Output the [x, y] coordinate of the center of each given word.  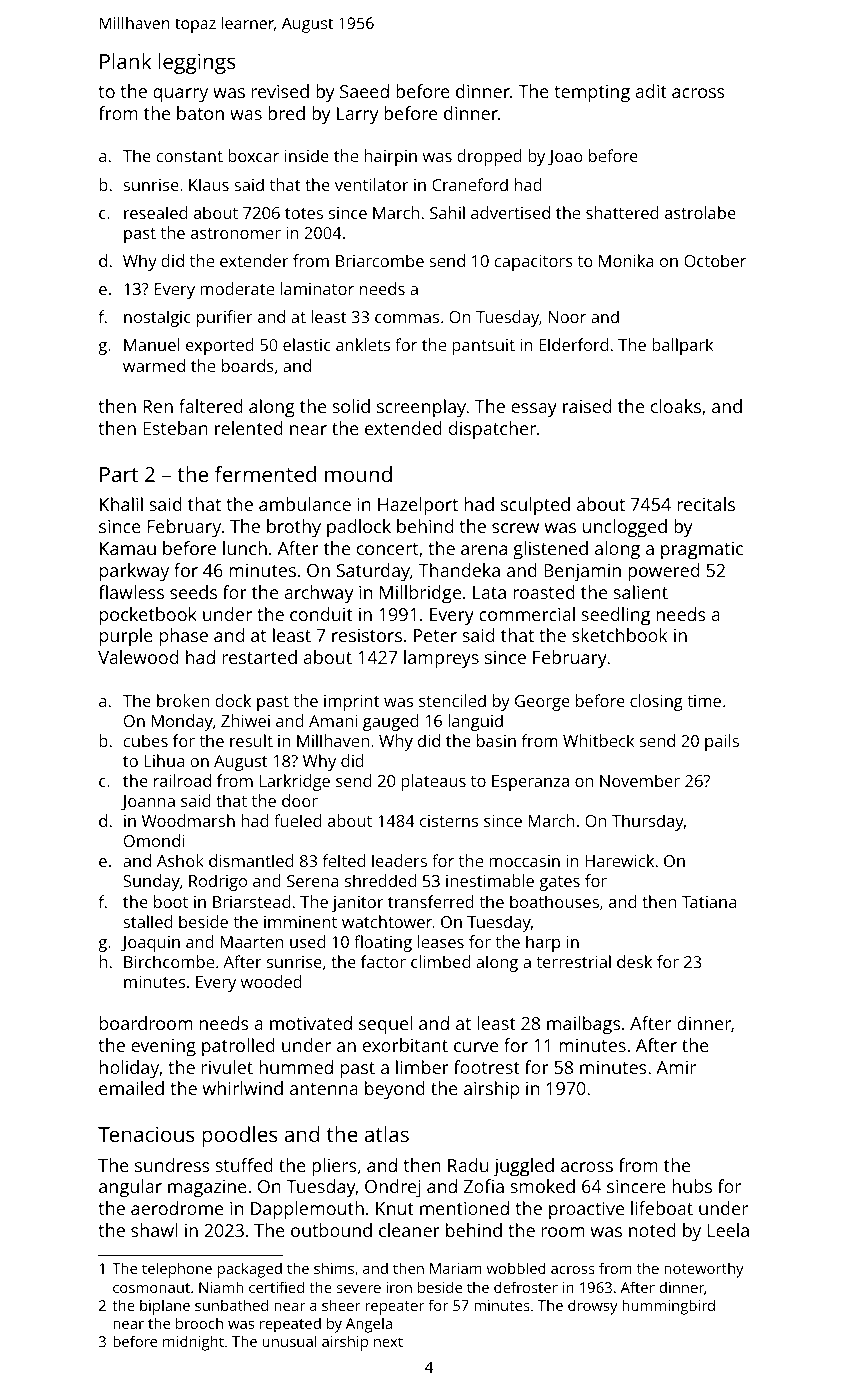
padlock [359, 528]
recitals [706, 504]
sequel [385, 1025]
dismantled [251, 860]
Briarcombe [380, 260]
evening [163, 1048]
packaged [250, 1270]
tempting [592, 94]
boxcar [253, 155]
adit [651, 91]
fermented [265, 474]
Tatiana [709, 902]
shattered [622, 212]
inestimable [490, 880]
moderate [237, 288]
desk [634, 961]
